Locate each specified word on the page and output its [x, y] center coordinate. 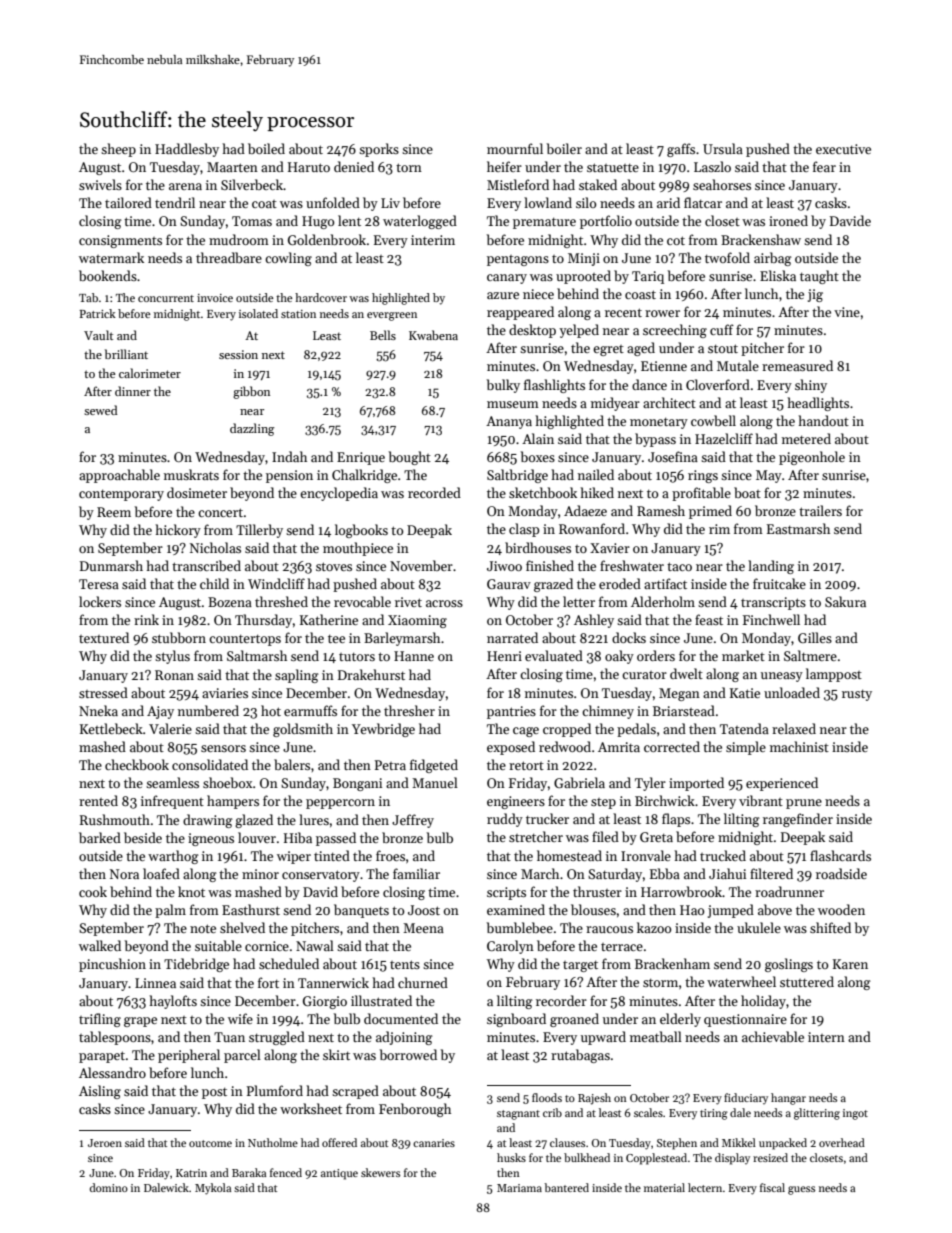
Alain [538, 438]
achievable [773, 1036]
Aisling [100, 1092]
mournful [515, 148]
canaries [434, 1143]
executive [843, 149]
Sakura [845, 601]
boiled [266, 148]
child [214, 583]
